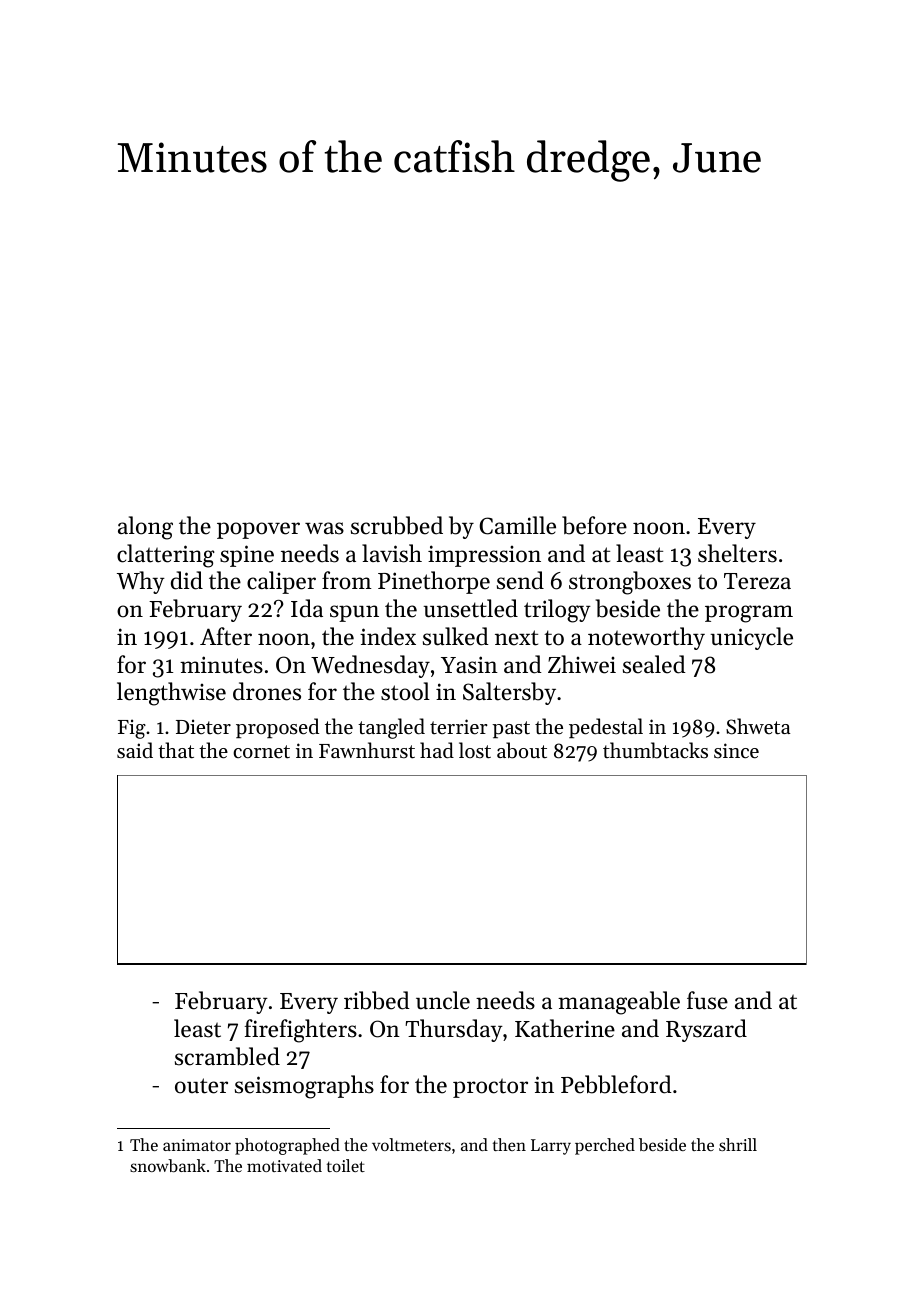 The image size is (924, 1311). What do you see at coordinates (258, 530) in the screenshot?
I see `popover` at bounding box center [258, 530].
